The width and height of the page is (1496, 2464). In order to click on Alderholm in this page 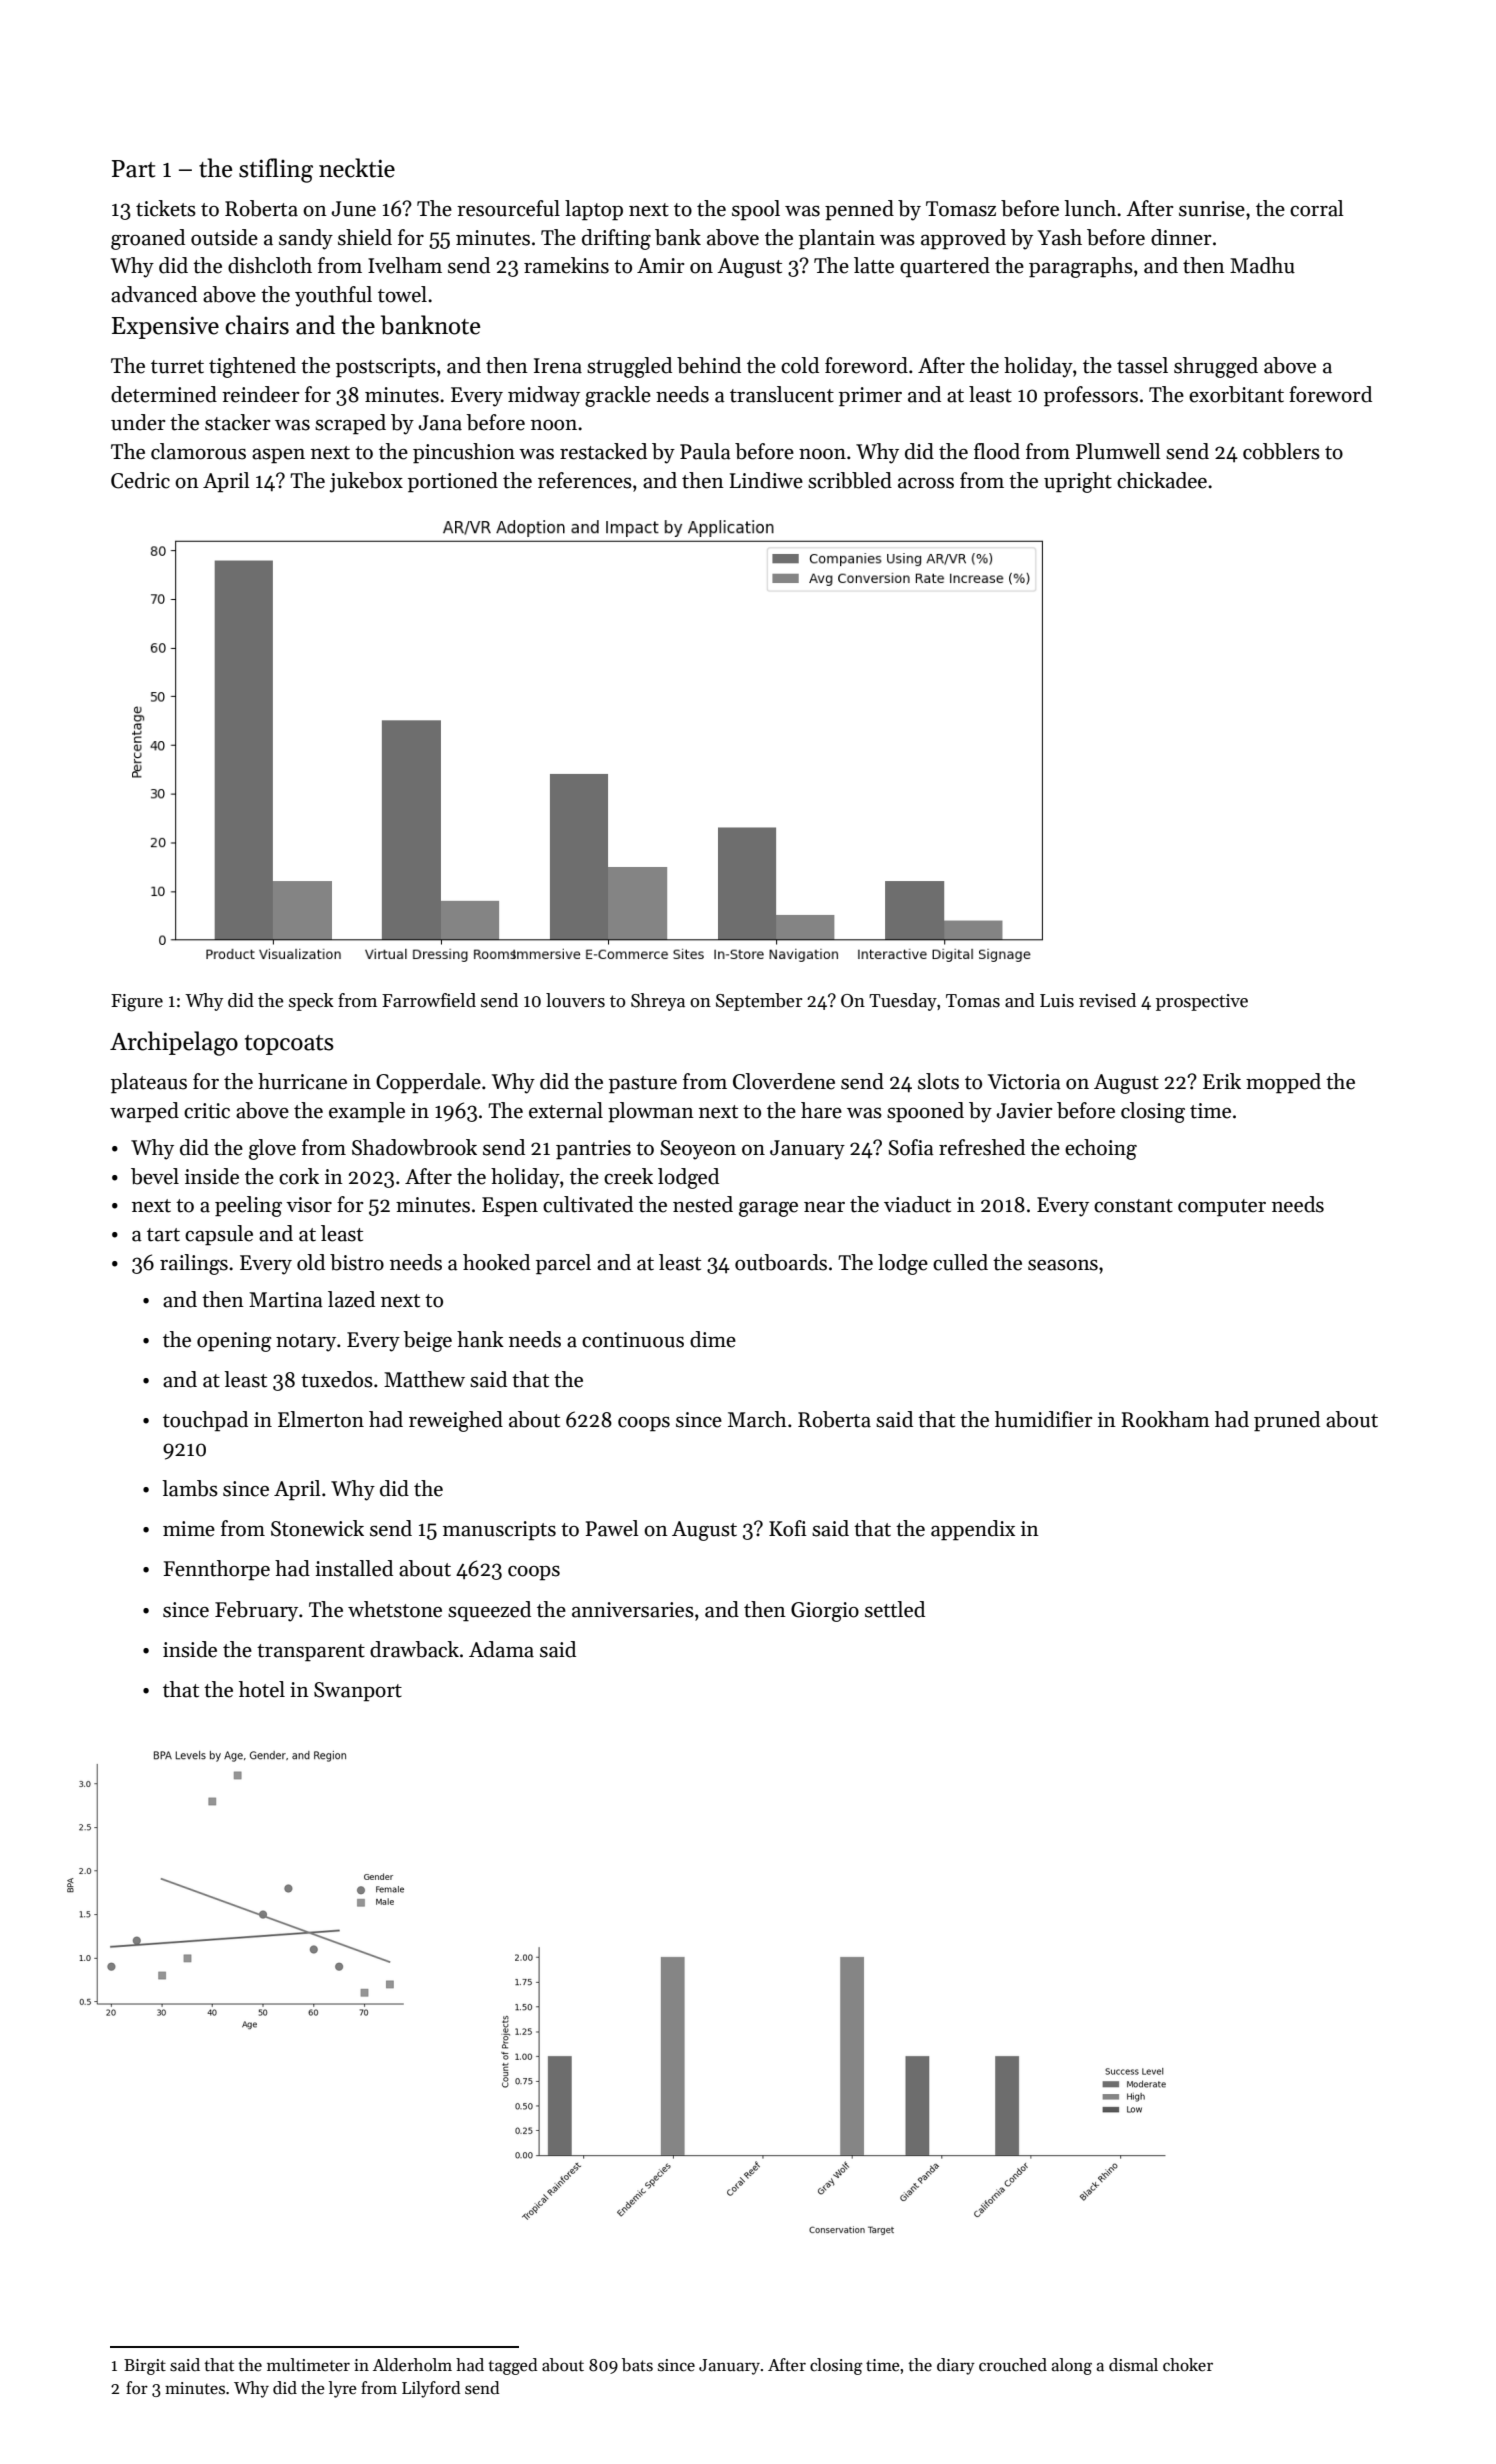, I will do `click(412, 2365)`.
